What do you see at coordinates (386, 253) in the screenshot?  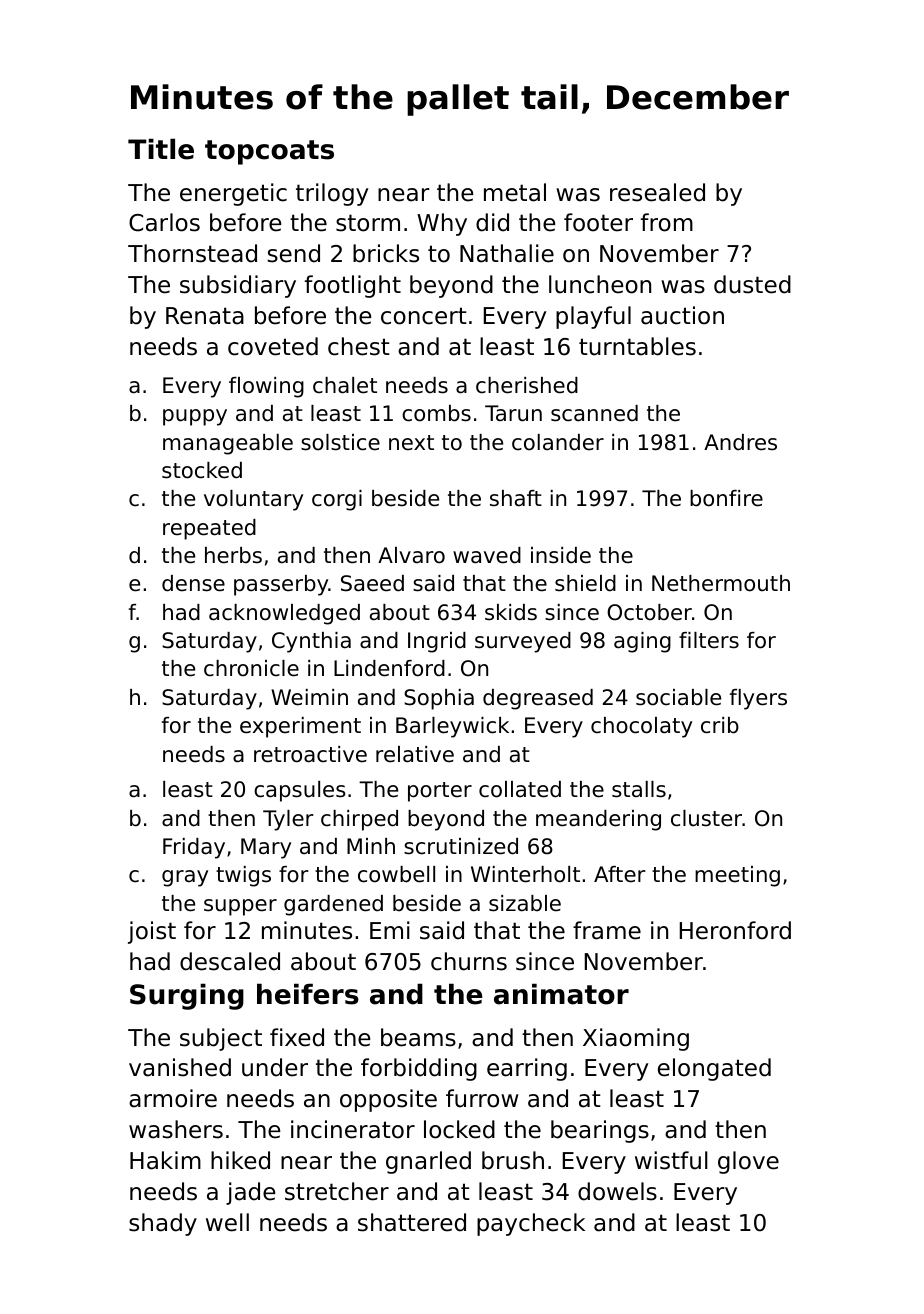 I see `bricks` at bounding box center [386, 253].
